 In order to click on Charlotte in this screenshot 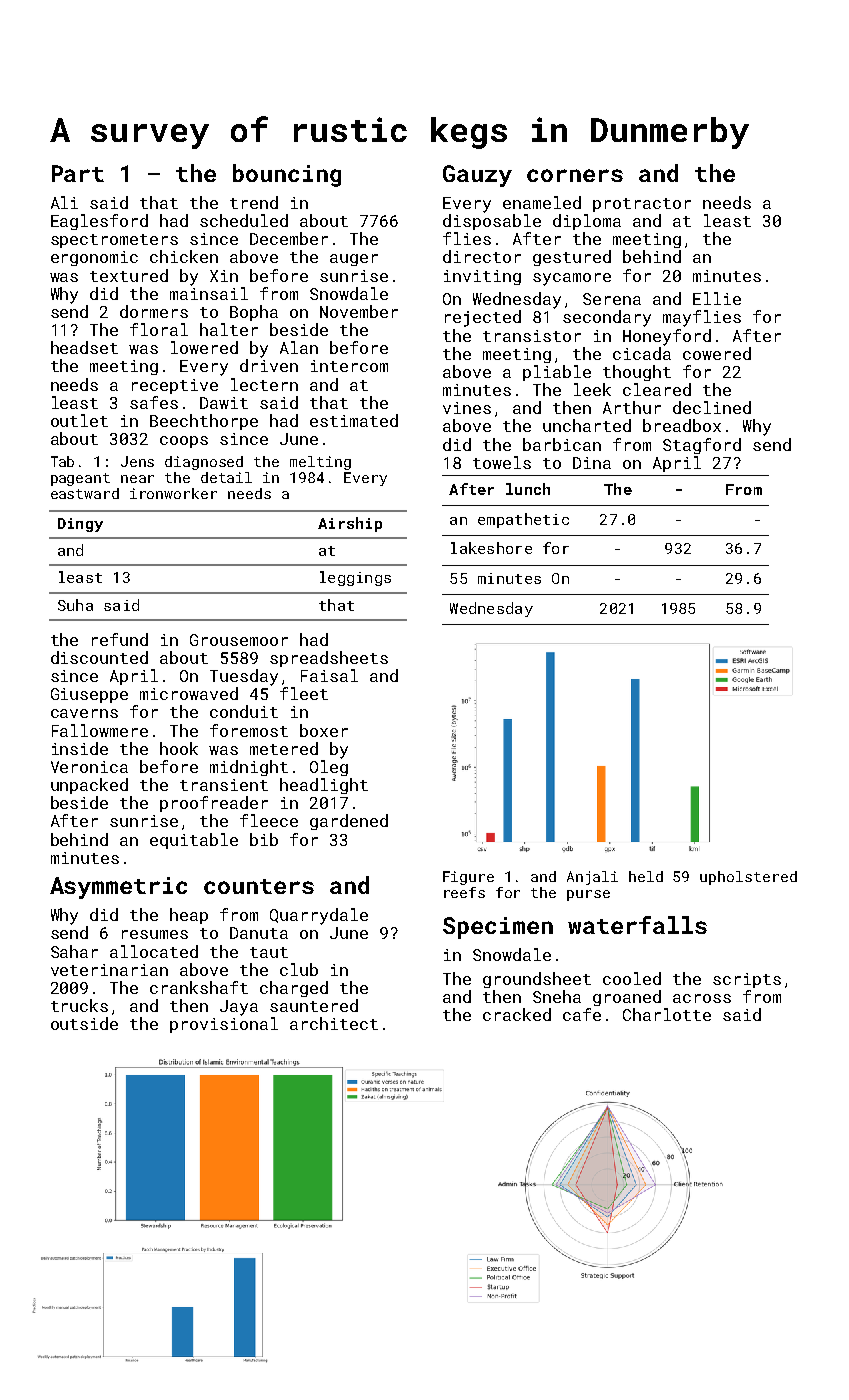, I will do `click(667, 1014)`.
